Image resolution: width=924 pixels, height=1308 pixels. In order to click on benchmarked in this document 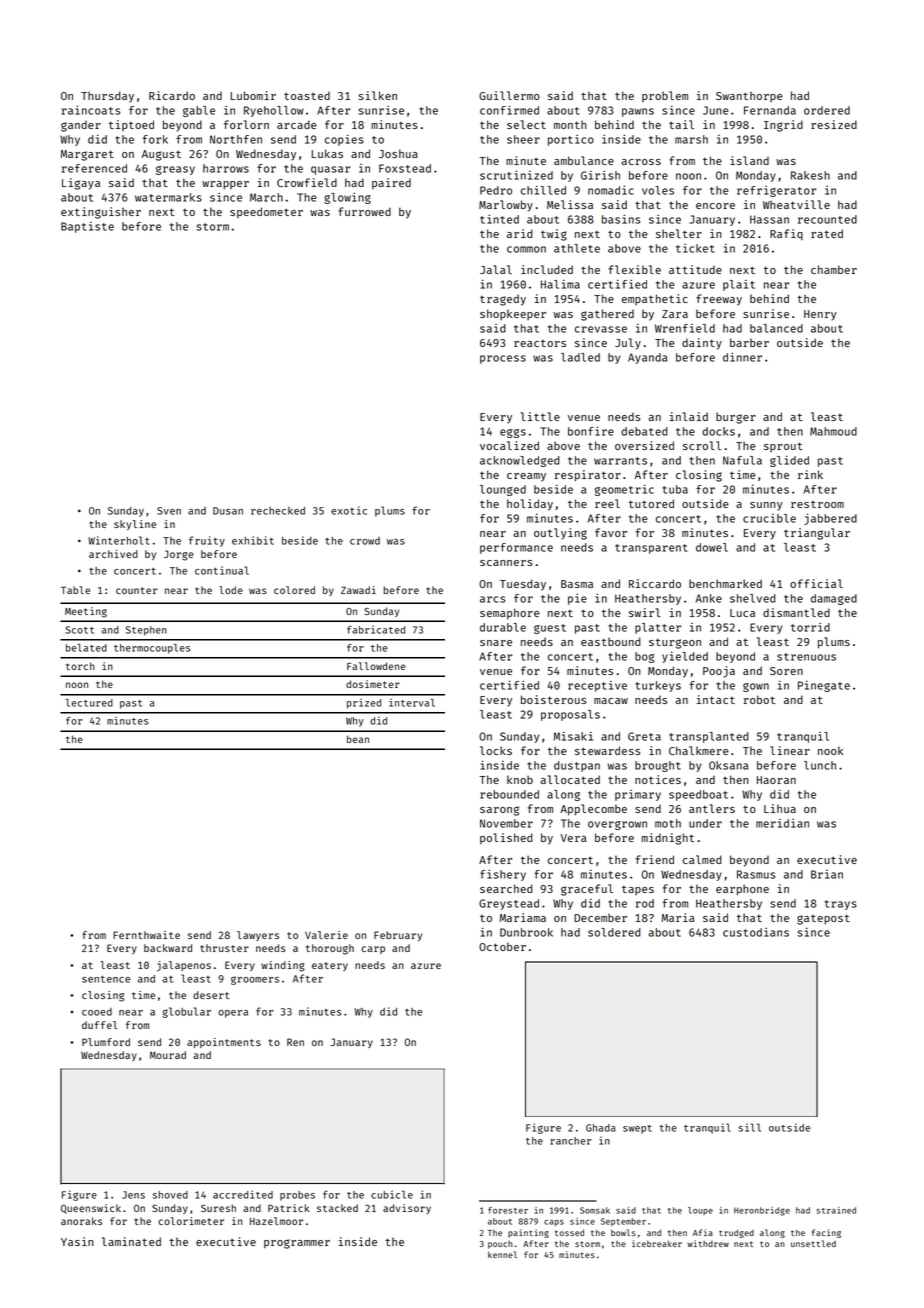, I will do `click(725, 583)`.
